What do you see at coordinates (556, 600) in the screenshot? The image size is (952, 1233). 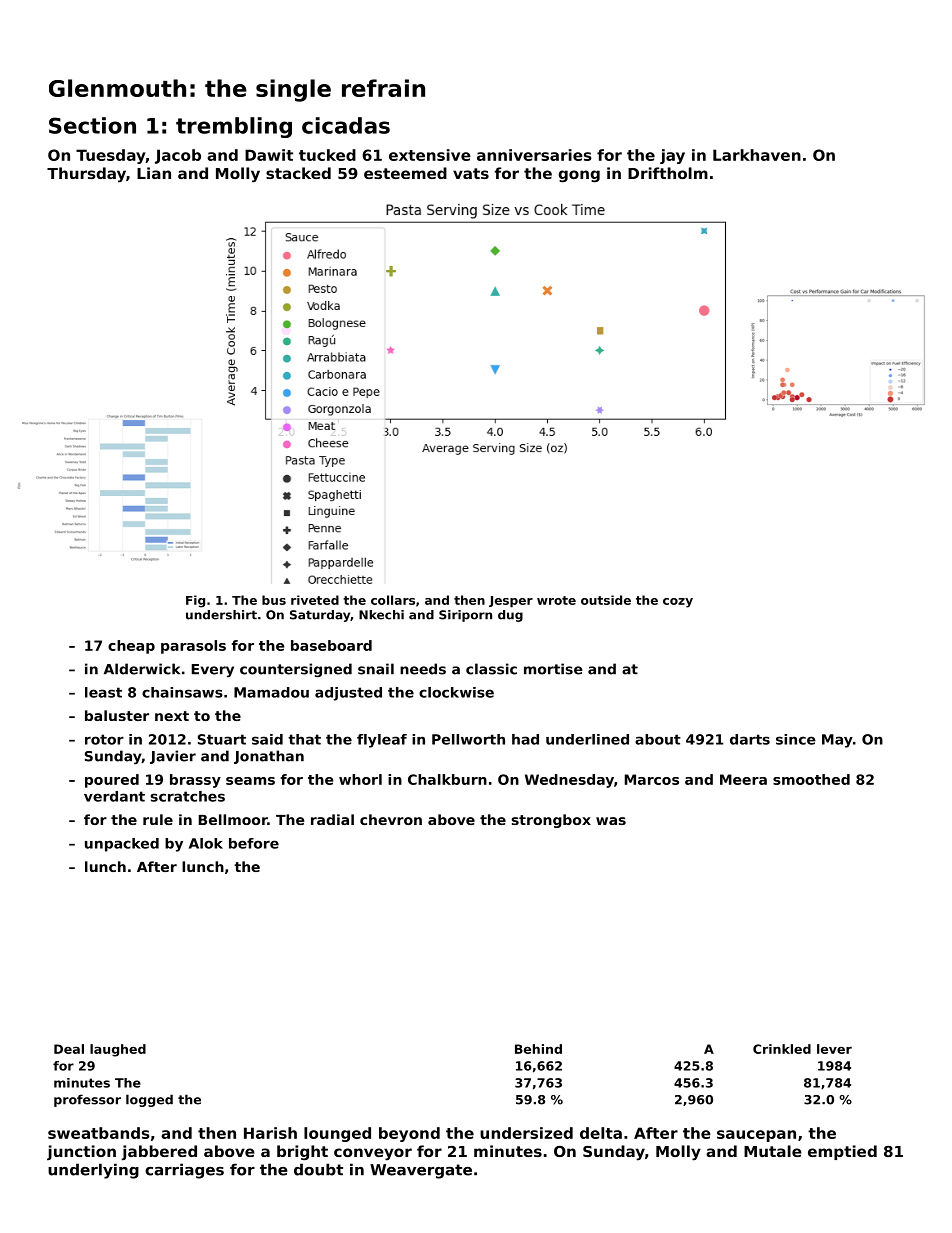 I see `wrote` at bounding box center [556, 600].
